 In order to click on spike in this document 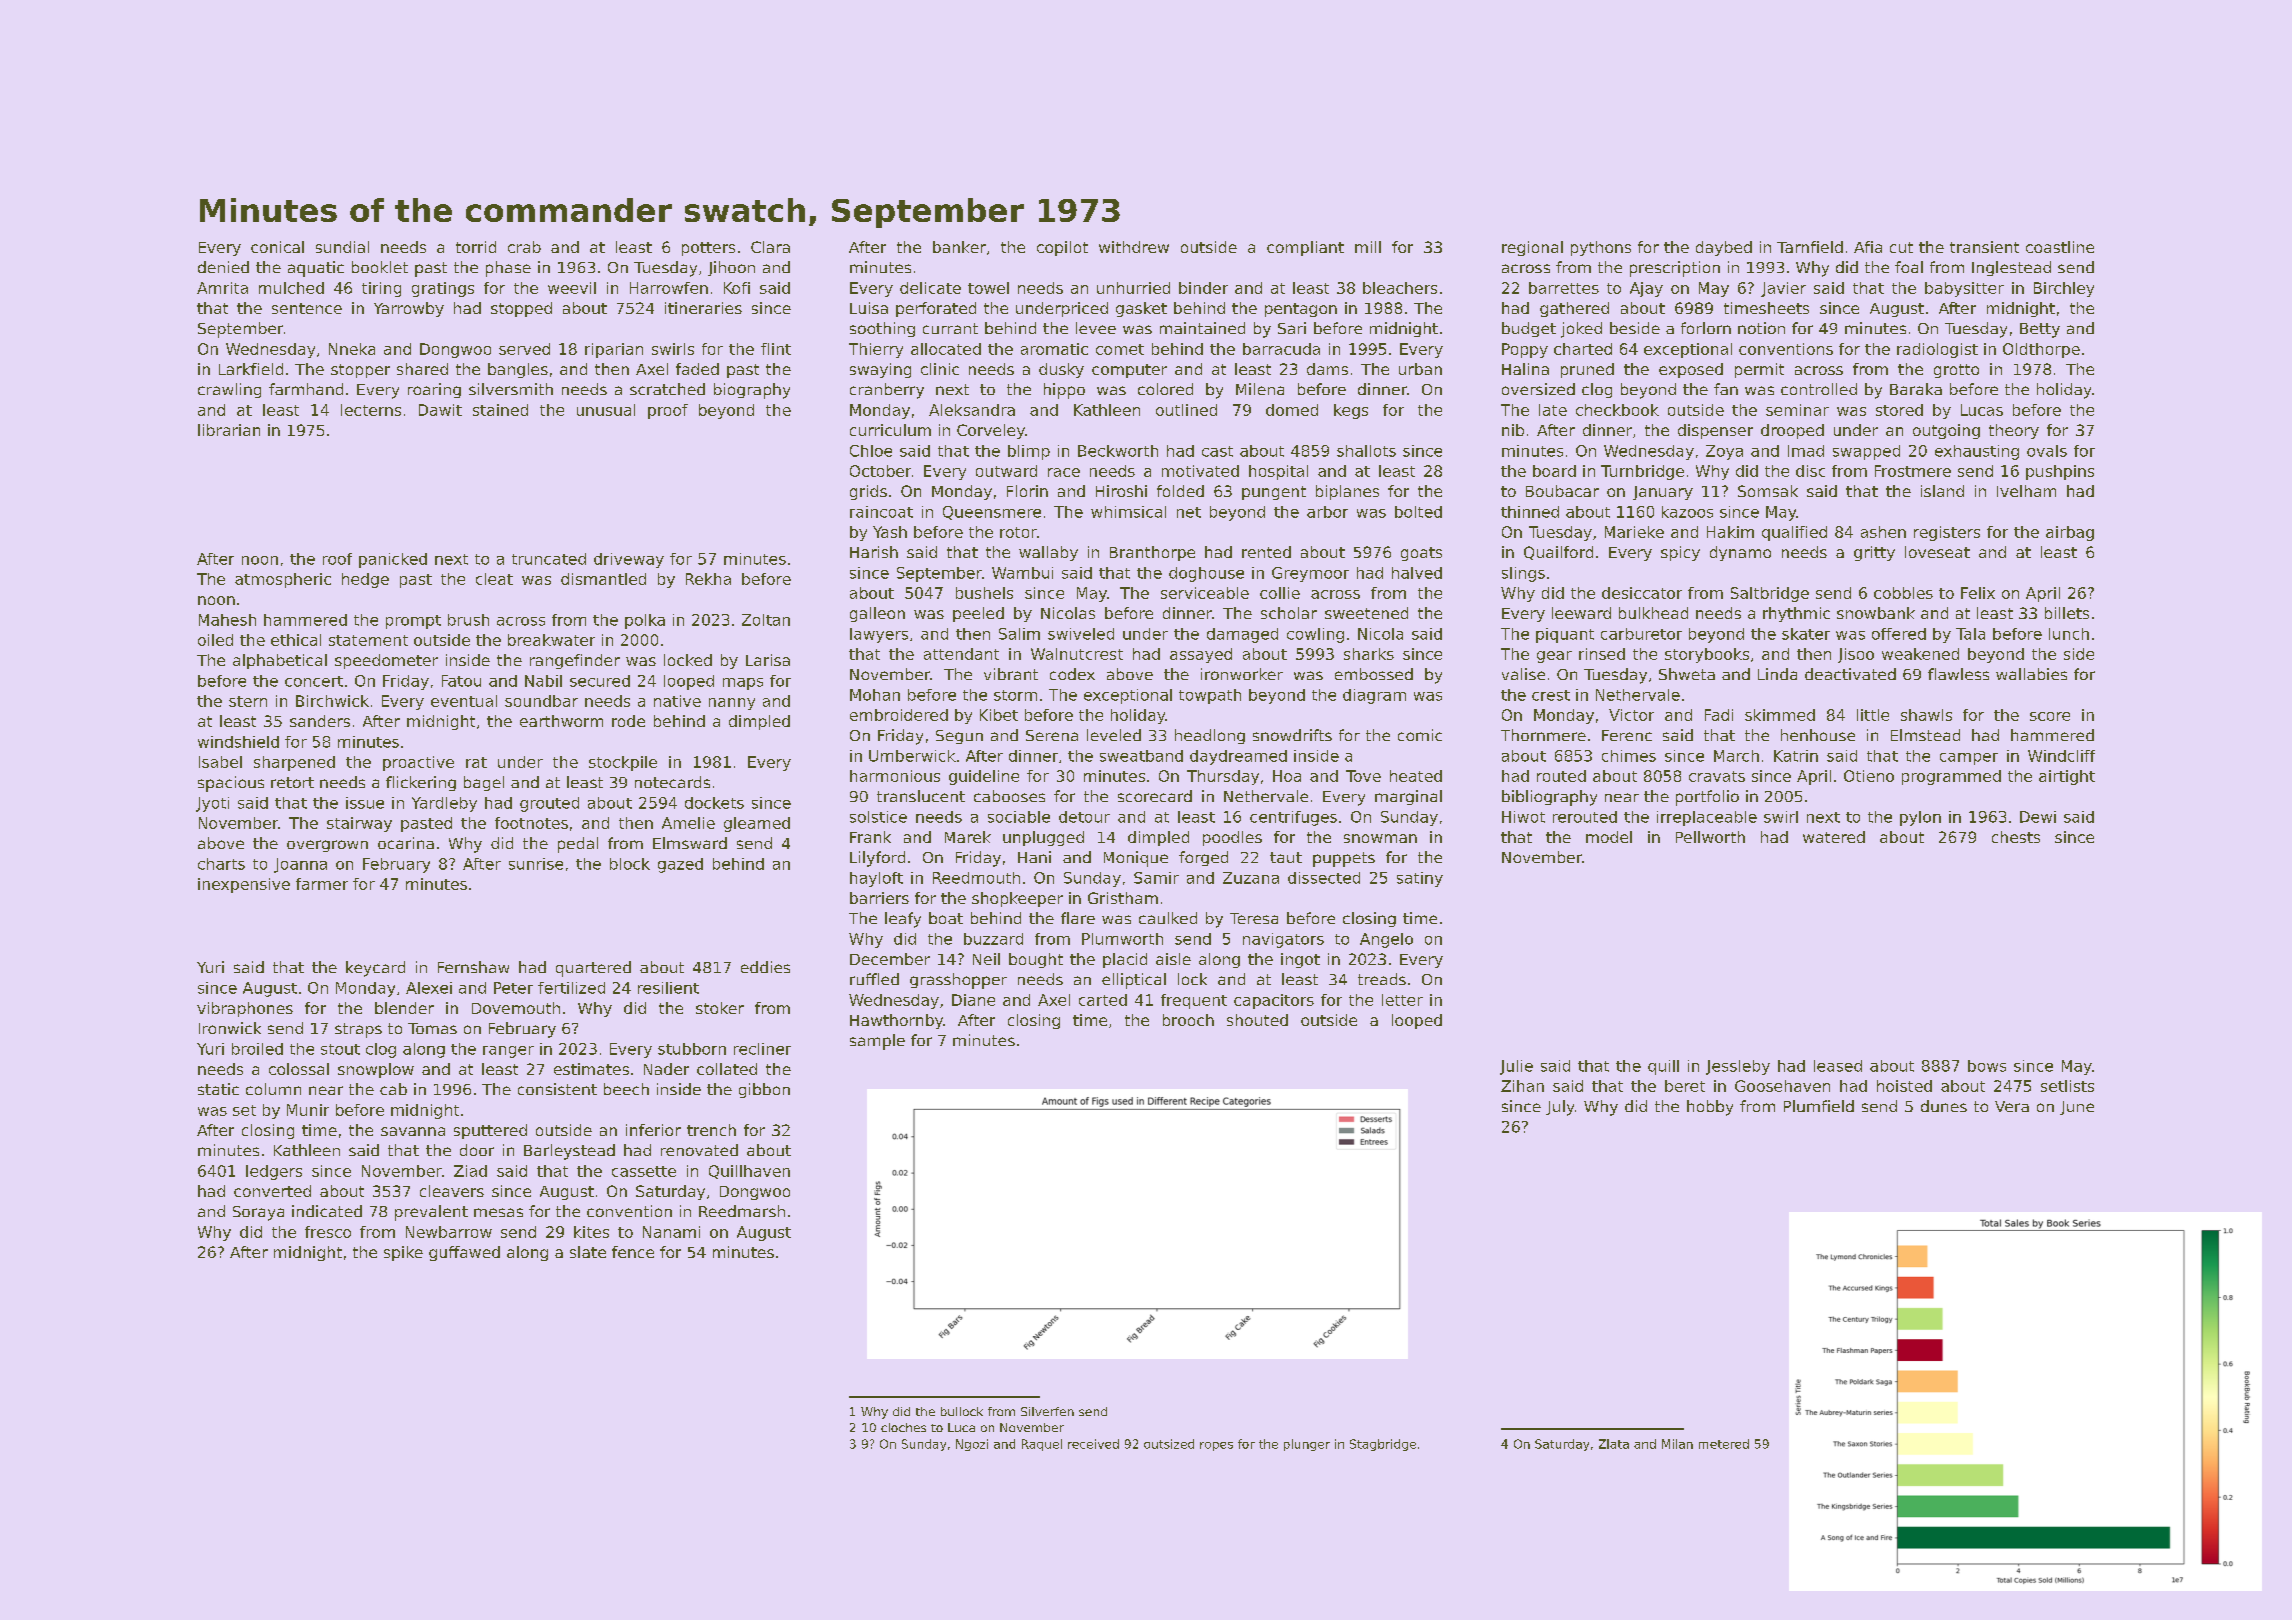, I will do `click(403, 1253)`.
